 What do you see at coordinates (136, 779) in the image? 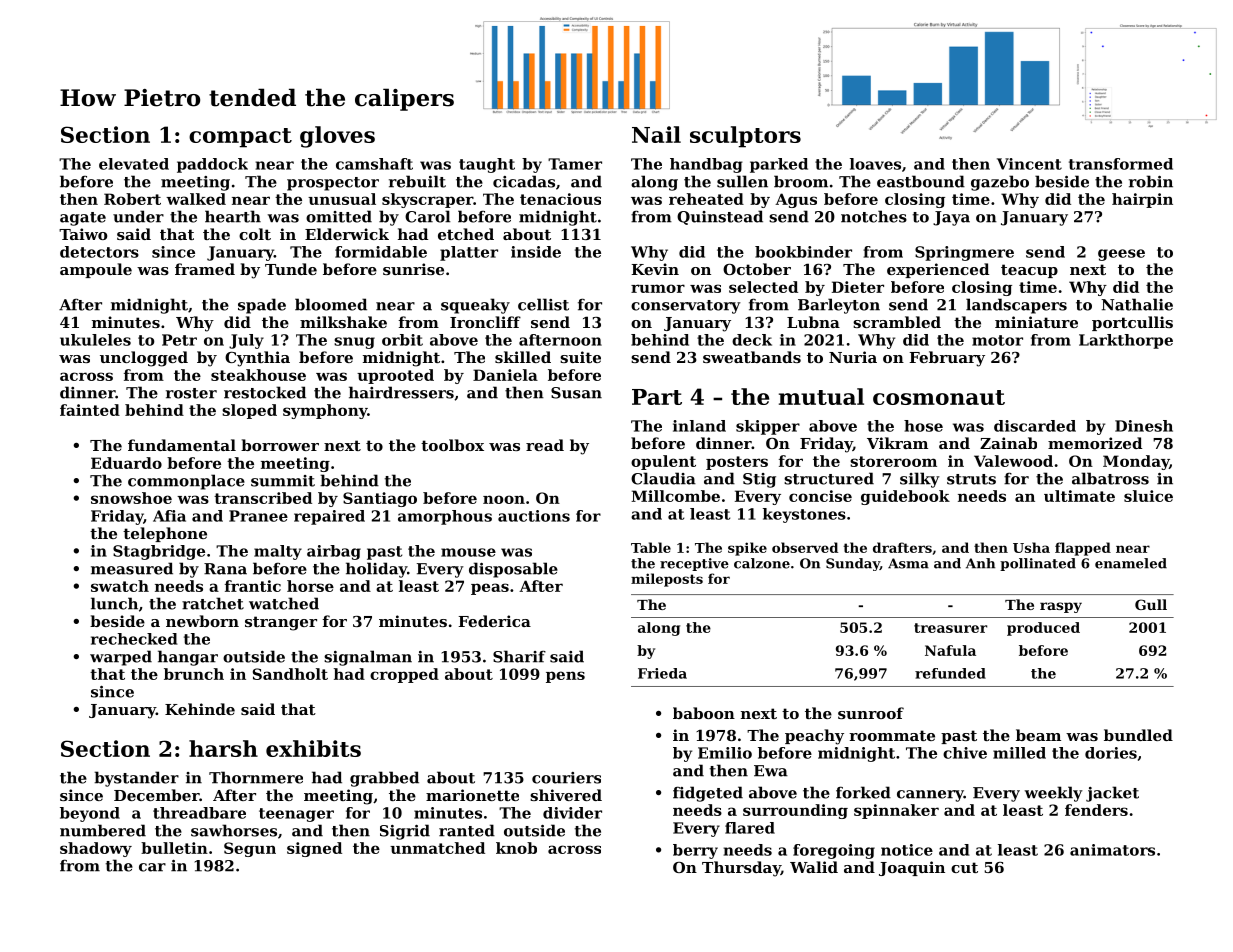
I see `bystander` at bounding box center [136, 779].
